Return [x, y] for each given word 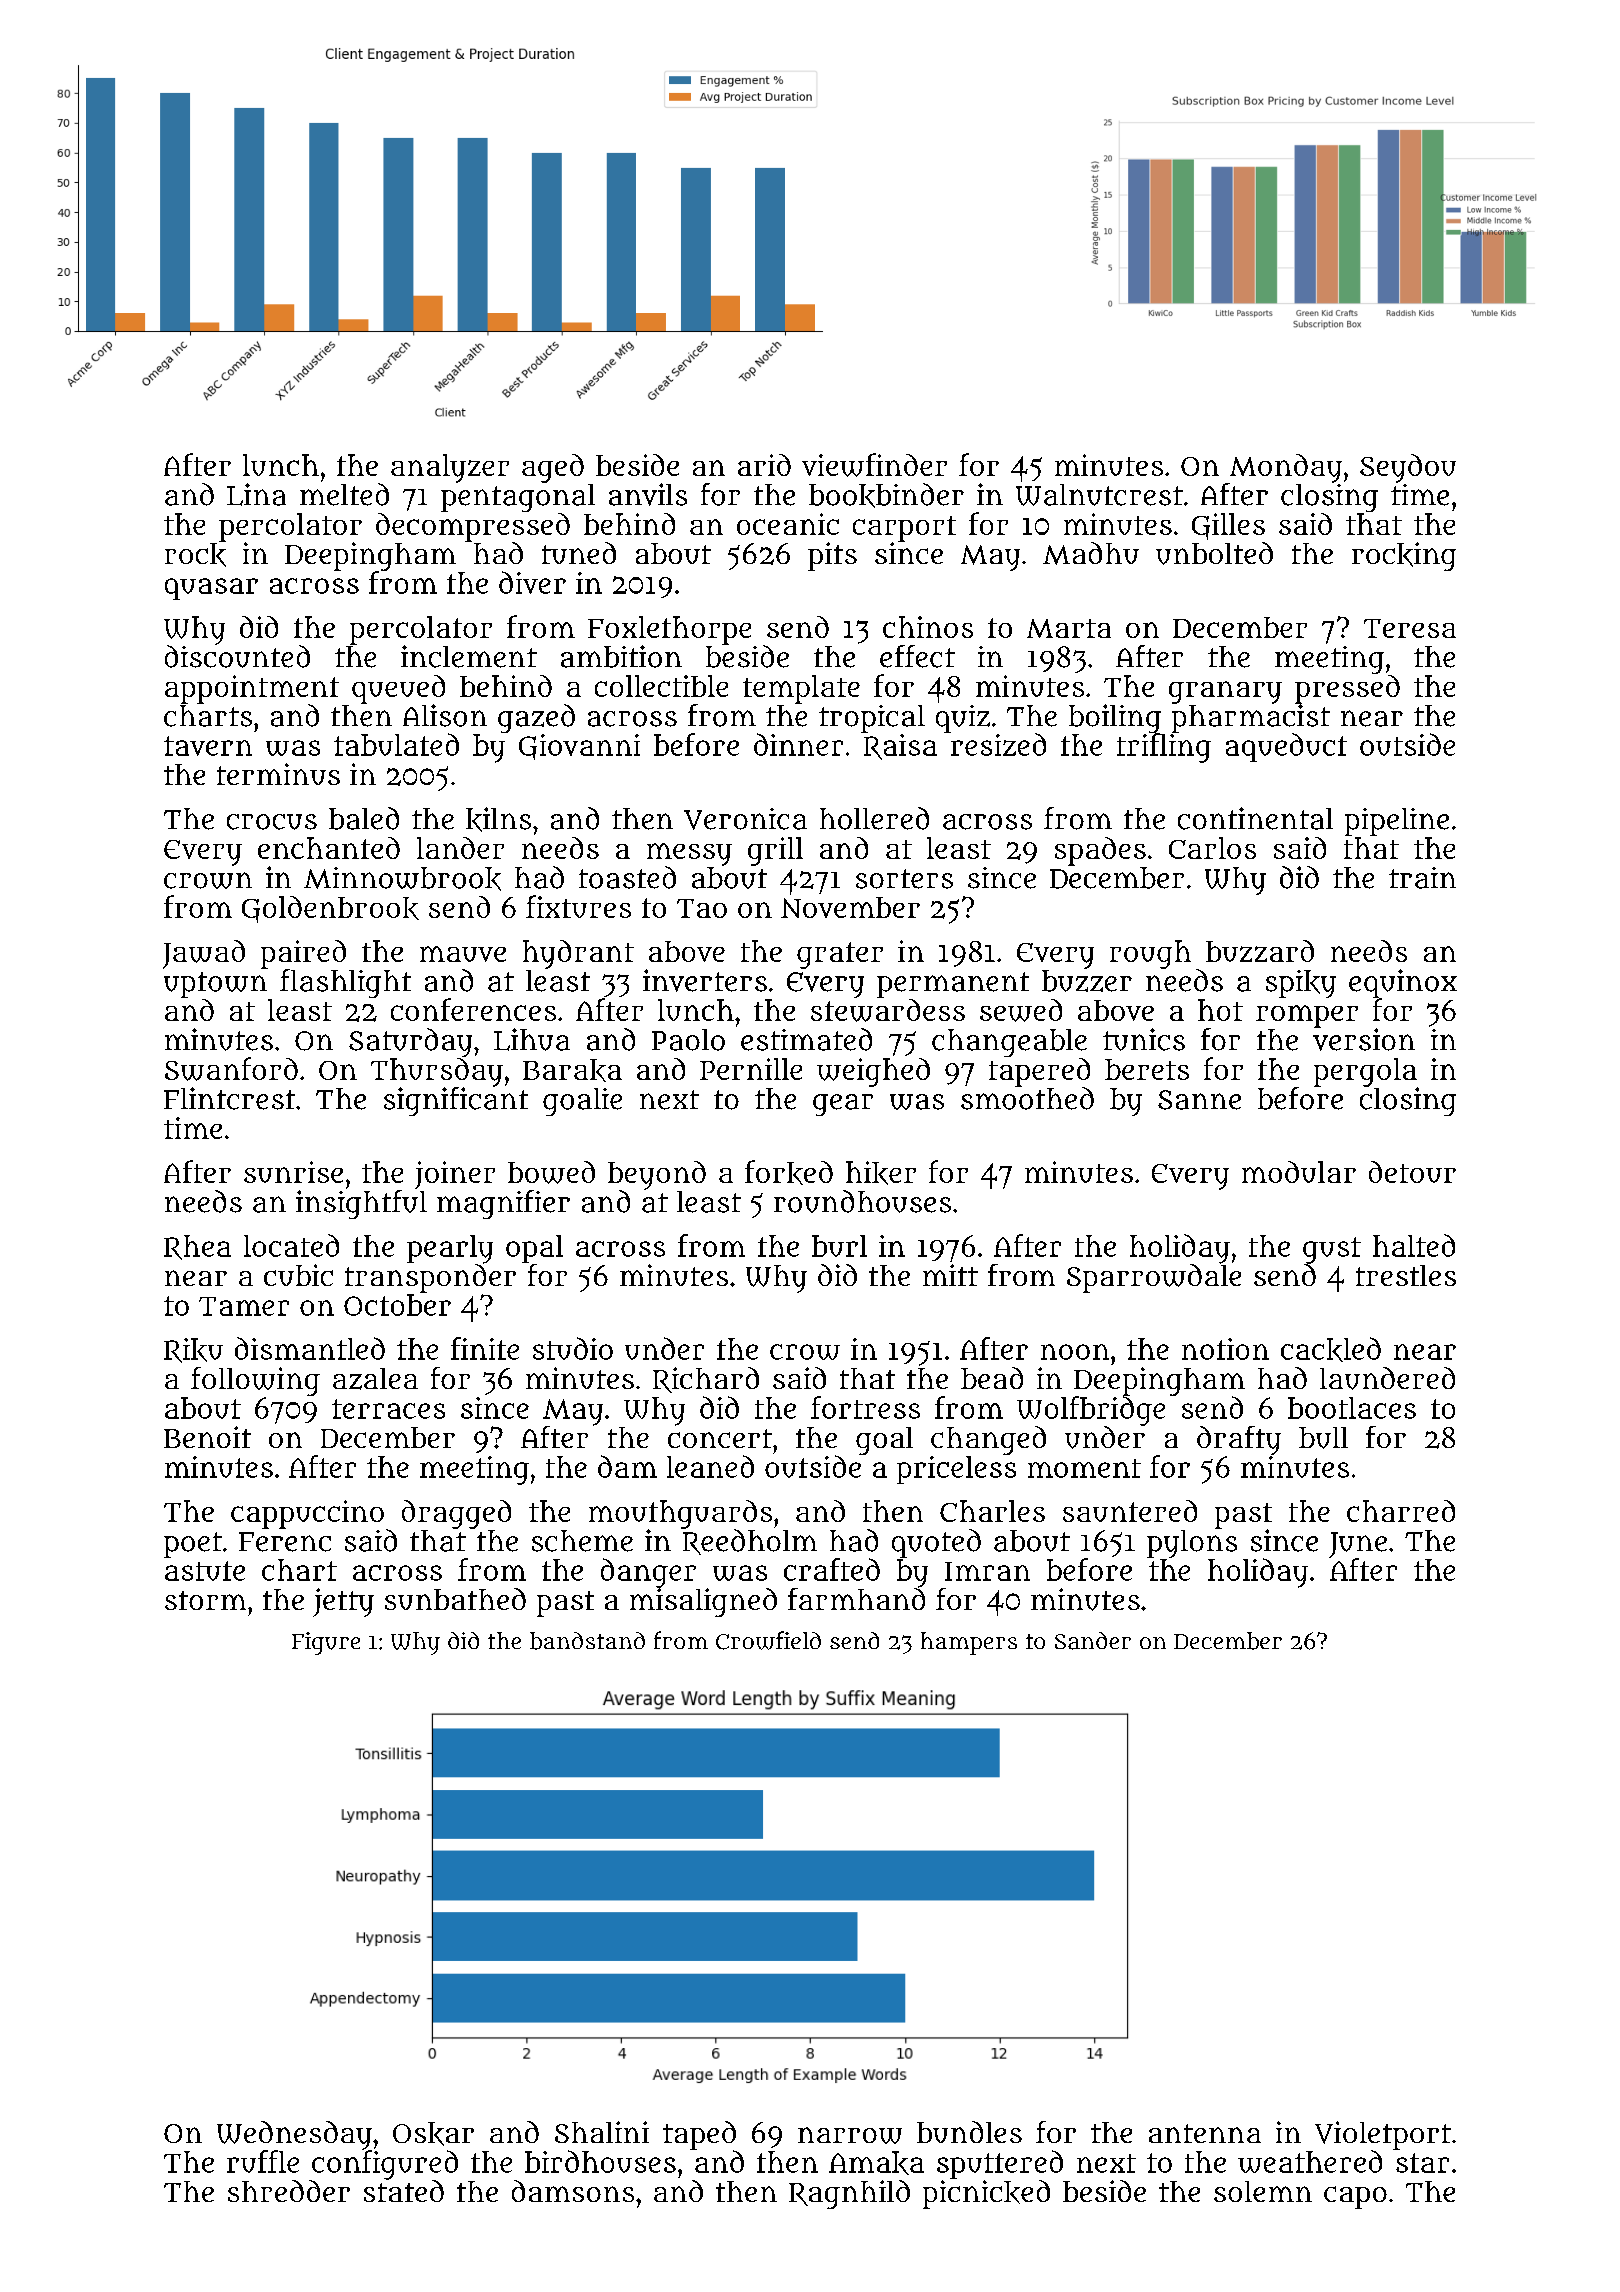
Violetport [1383, 2135]
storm [205, 1600]
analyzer [450, 468]
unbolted [1214, 553]
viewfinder [874, 465]
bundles [969, 2132]
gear [843, 1105]
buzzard [1260, 951]
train [1422, 878]
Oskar [433, 2134]
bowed [551, 1172]
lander [460, 848]
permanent [953, 985]
